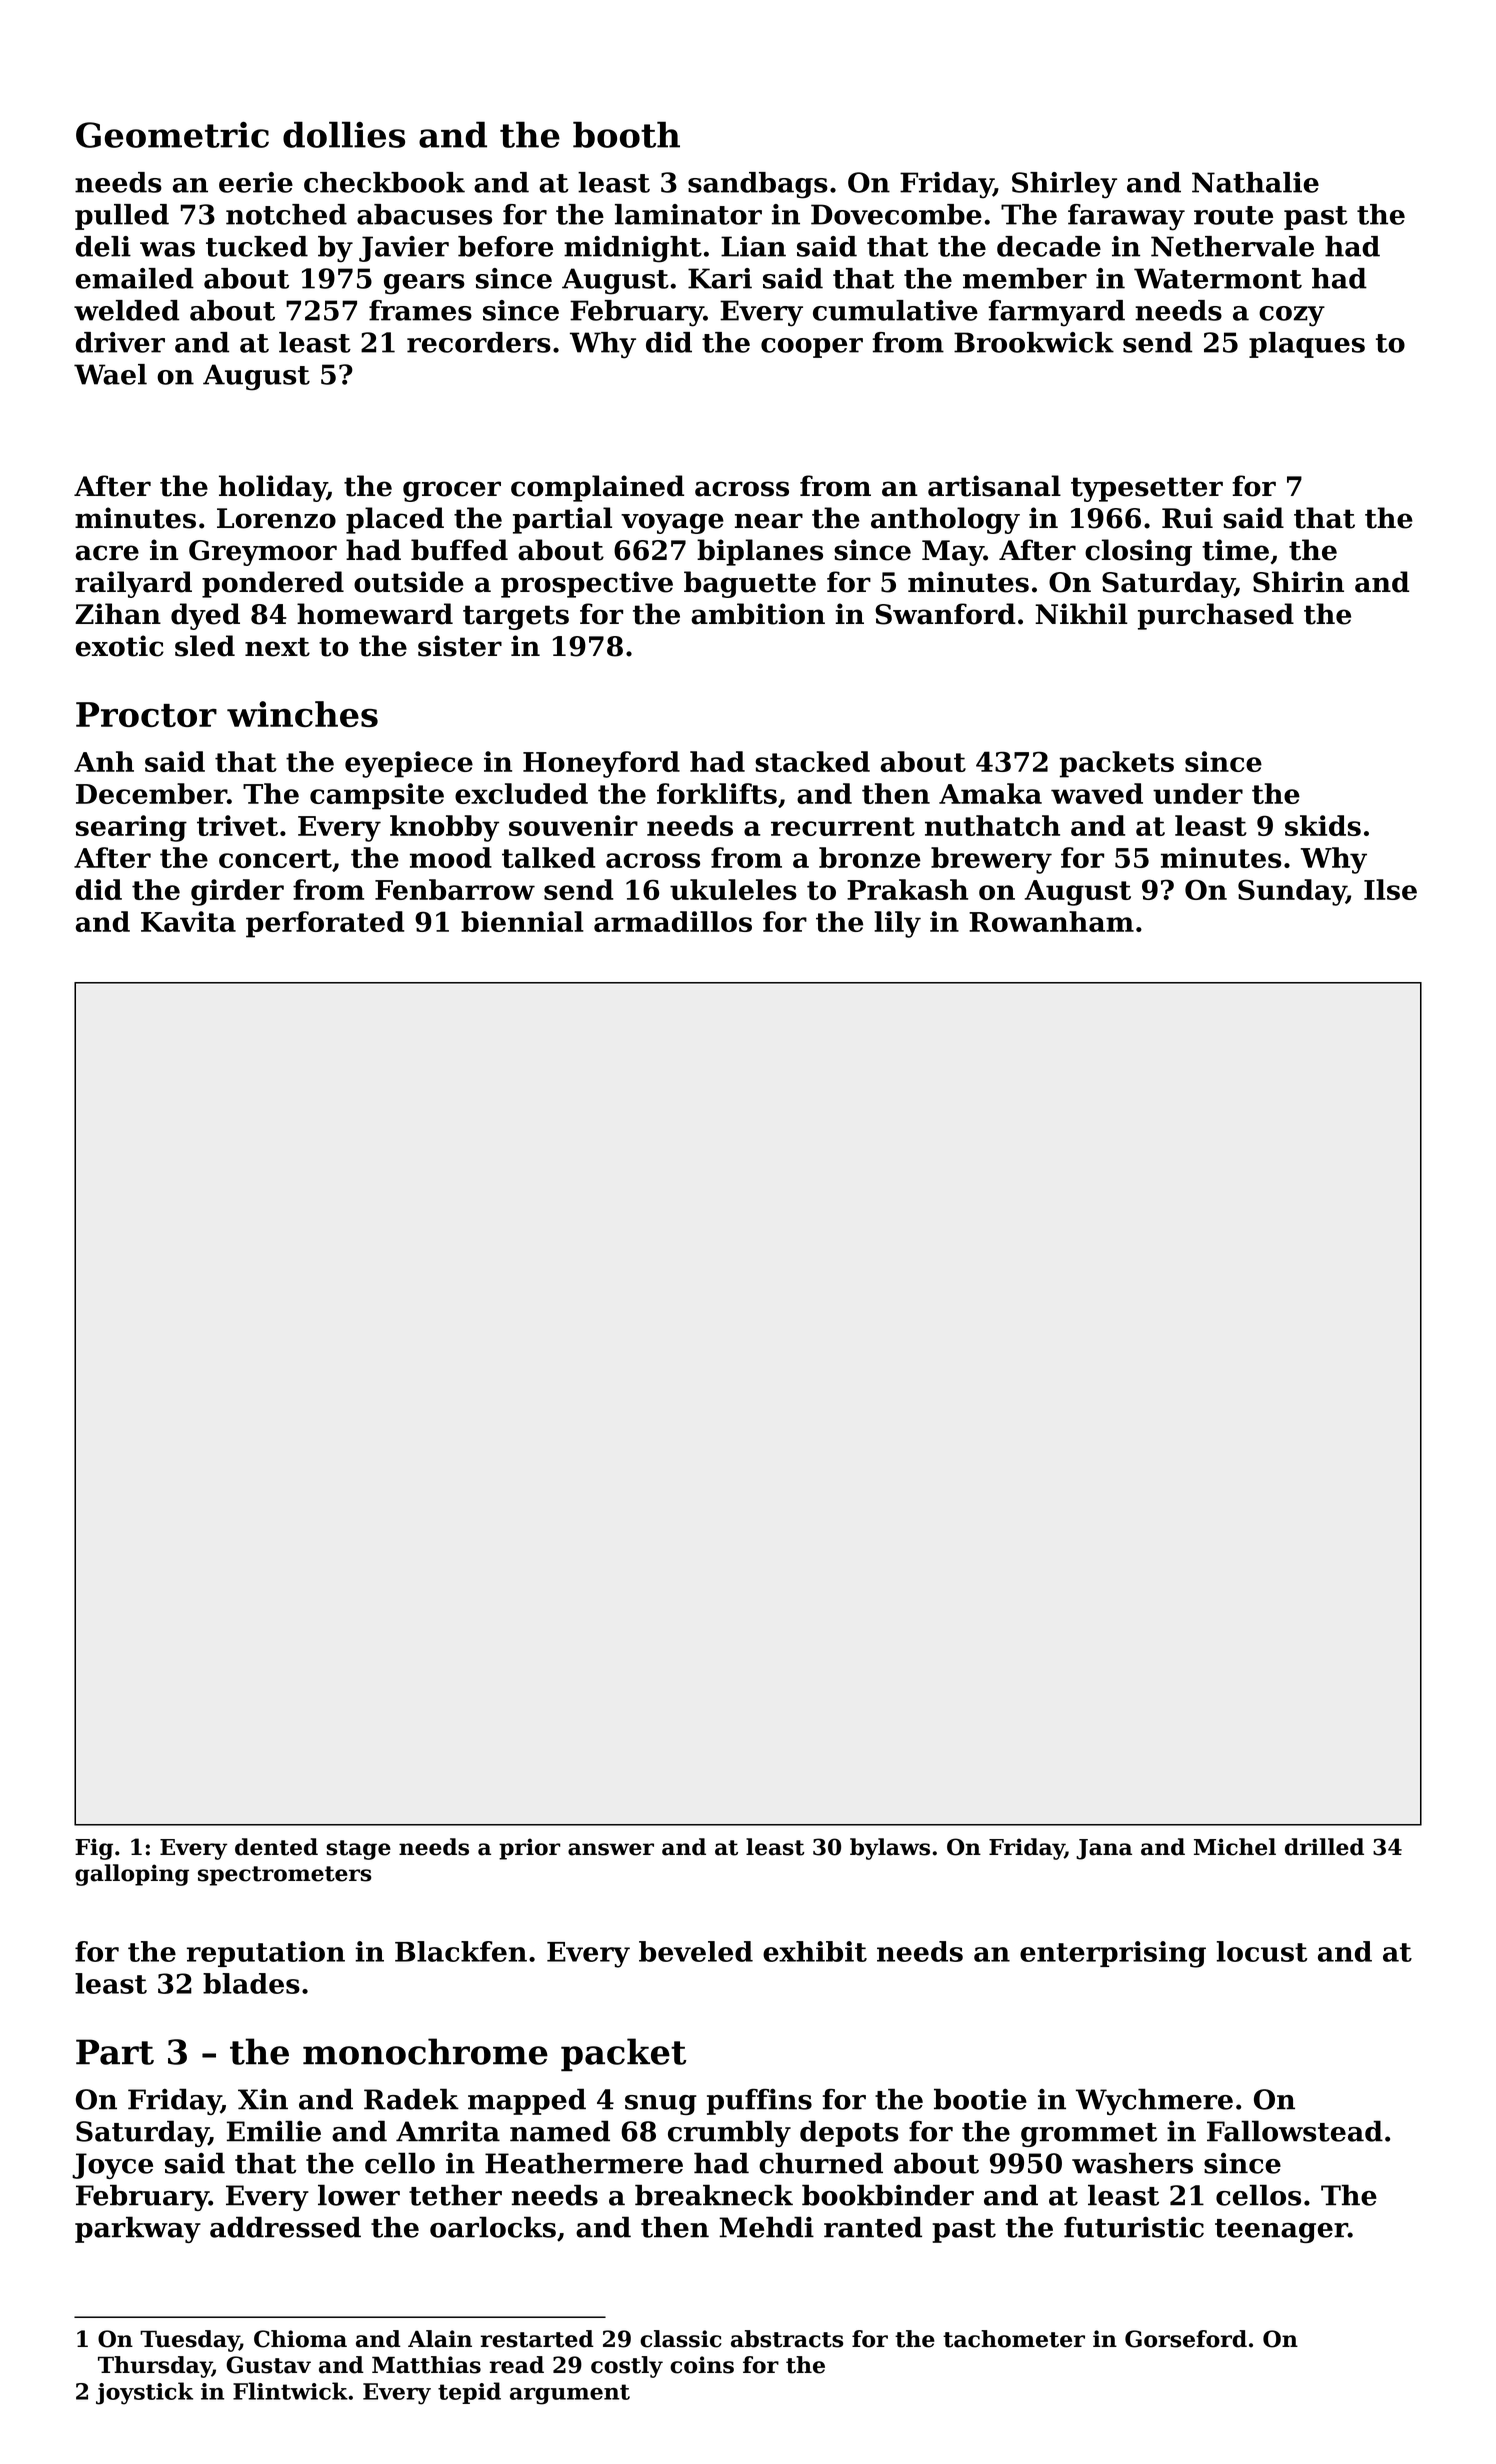 The height and width of the screenshot is (2464, 1496). I want to click on lily, so click(897, 924).
